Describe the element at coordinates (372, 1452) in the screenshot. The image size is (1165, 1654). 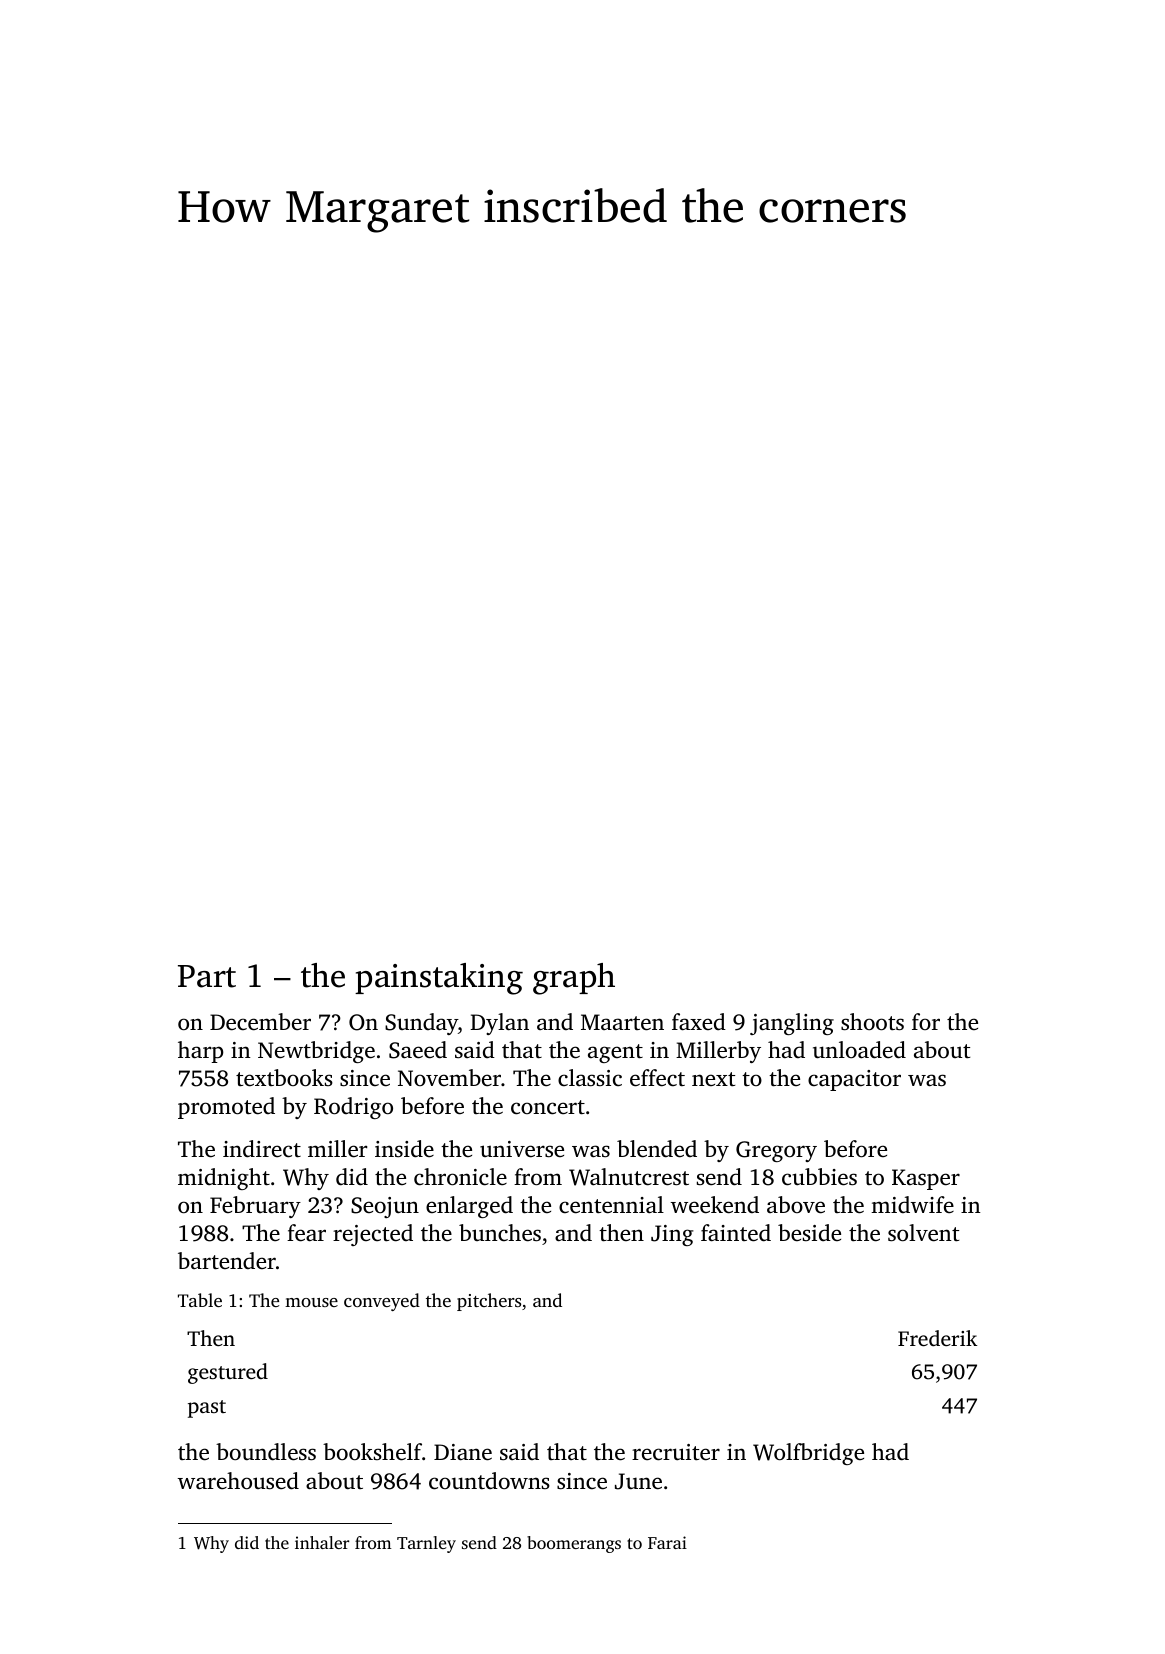
I see `bookshelf` at that location.
